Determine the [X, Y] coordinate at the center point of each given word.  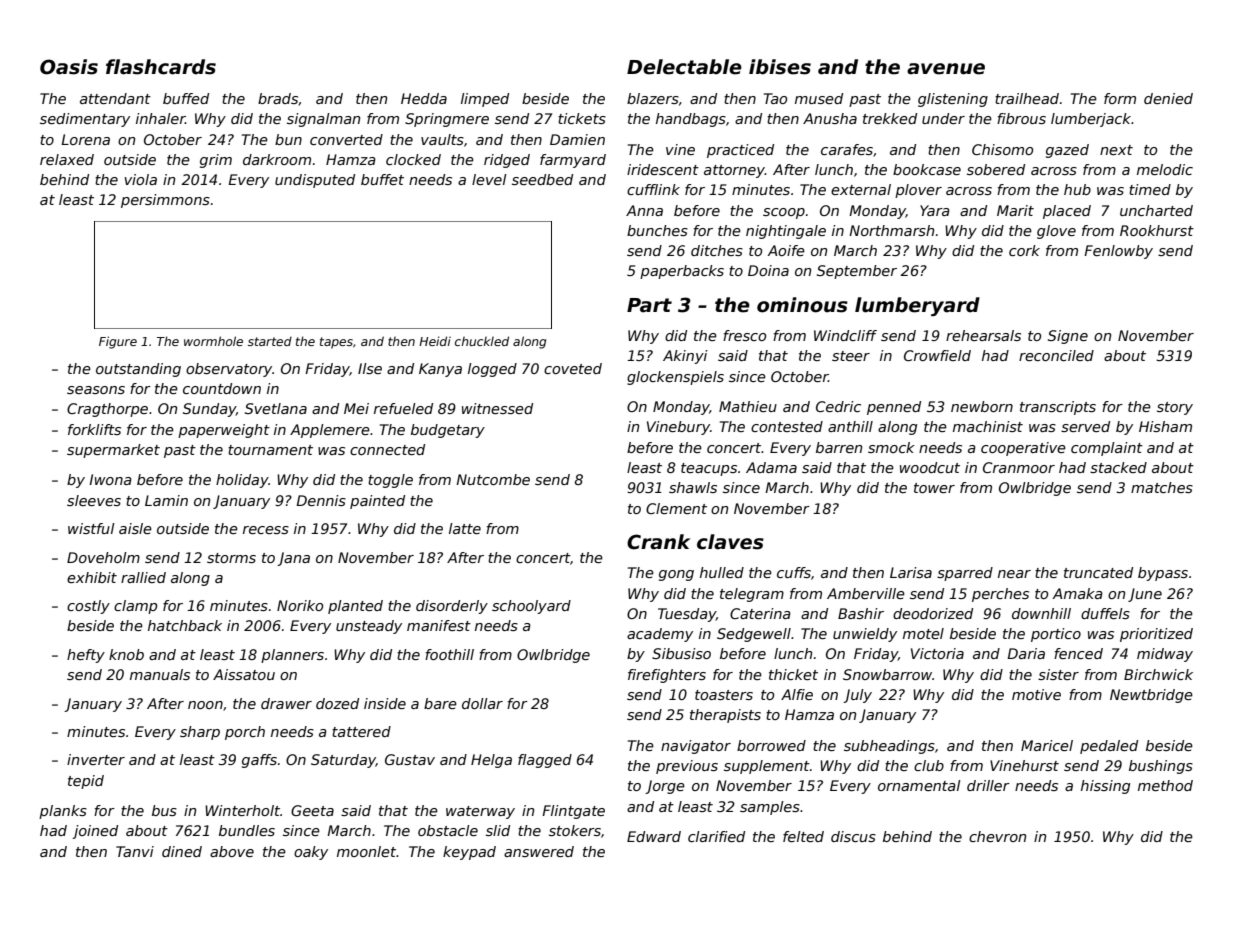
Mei [356, 408]
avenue [946, 69]
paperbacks [682, 272]
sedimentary [85, 120]
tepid [86, 782]
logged [492, 370]
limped [485, 100]
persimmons [165, 201]
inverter [96, 759]
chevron [997, 836]
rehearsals [983, 335]
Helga [491, 761]
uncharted [1156, 210]
